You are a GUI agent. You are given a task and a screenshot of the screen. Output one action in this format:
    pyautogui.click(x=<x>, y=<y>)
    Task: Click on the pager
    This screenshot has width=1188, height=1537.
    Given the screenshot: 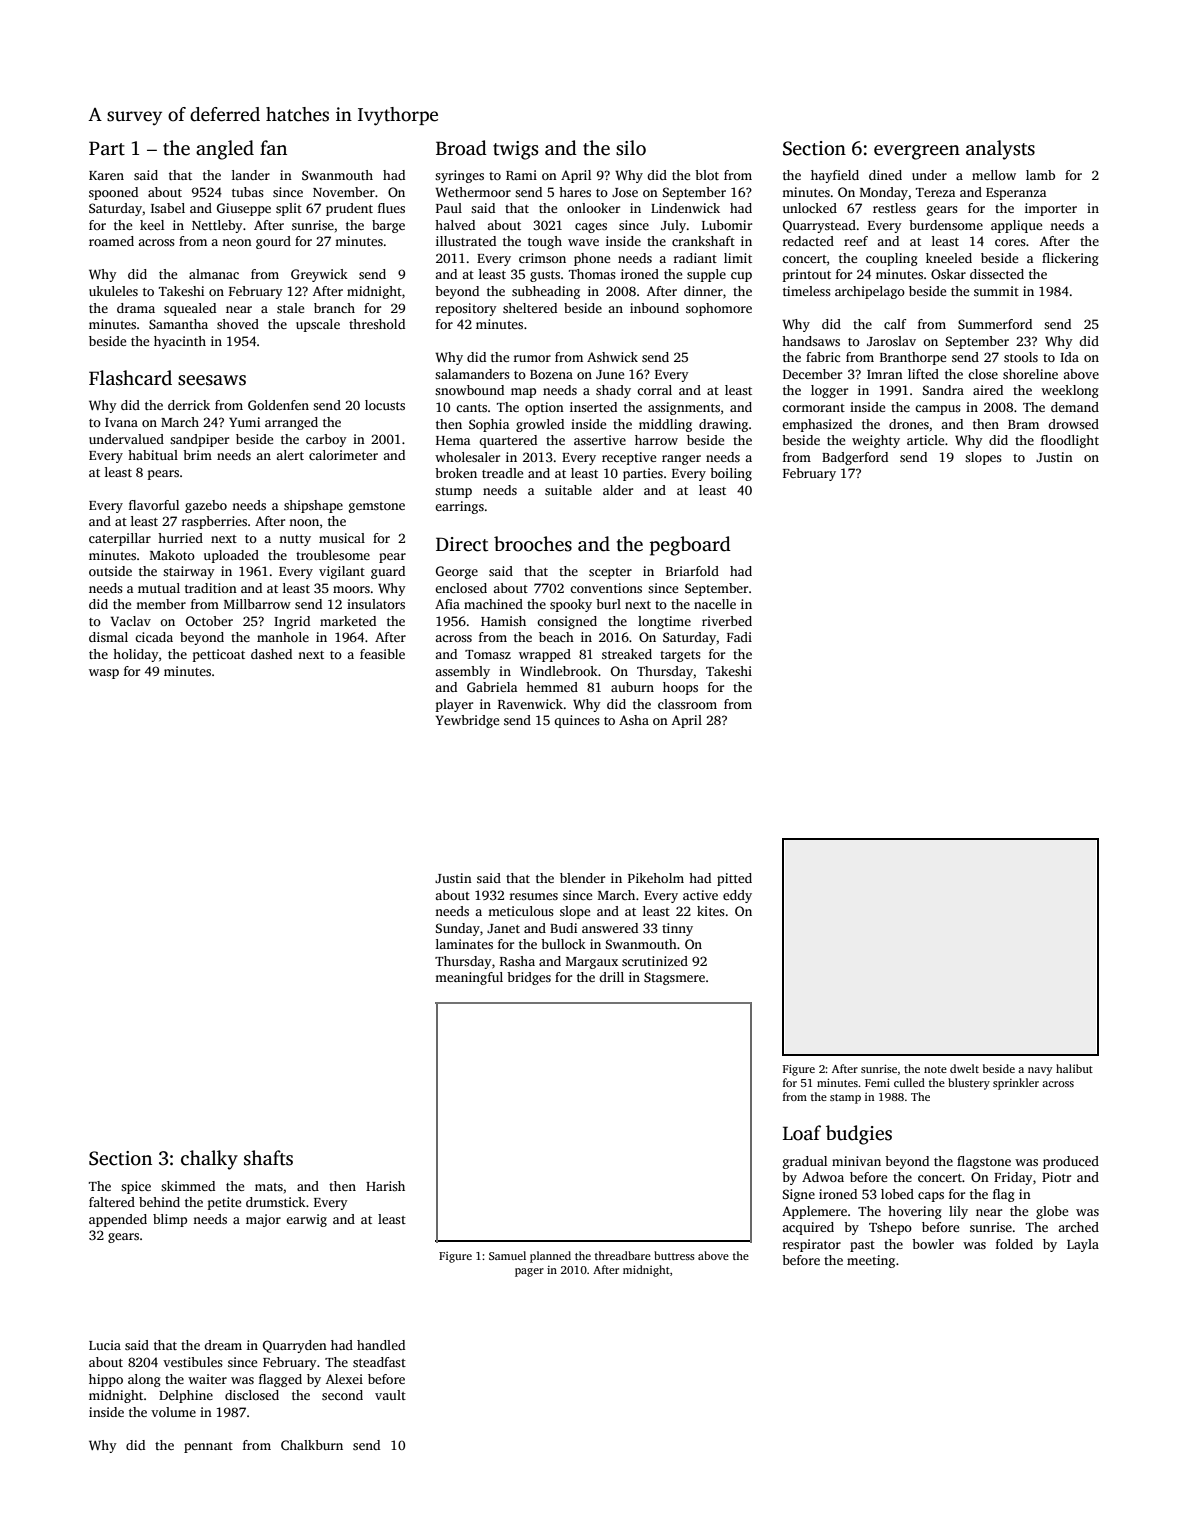 What is the action you would take?
    pyautogui.click(x=529, y=1272)
